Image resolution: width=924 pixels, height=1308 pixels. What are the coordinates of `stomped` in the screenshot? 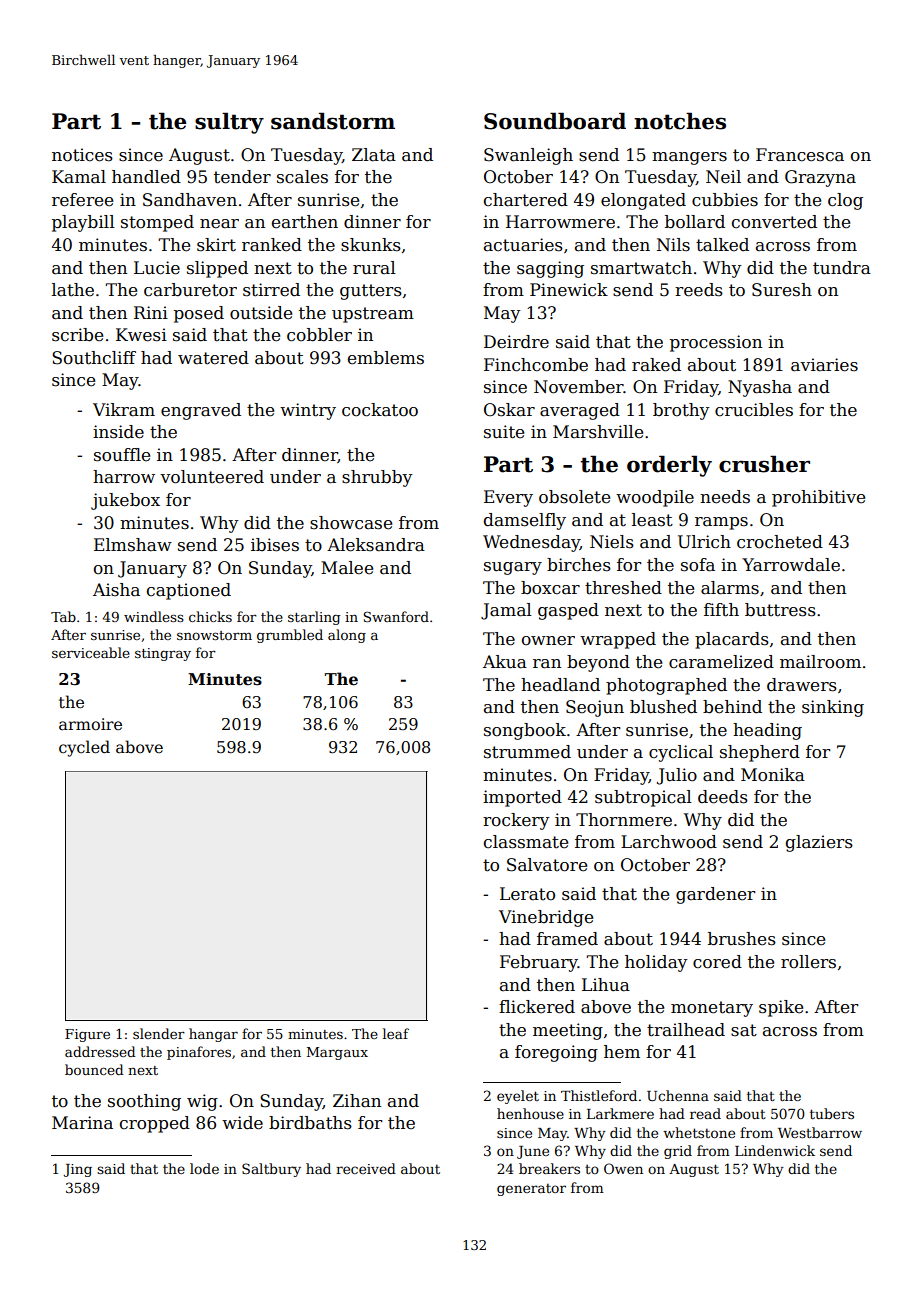 It's located at (157, 223).
